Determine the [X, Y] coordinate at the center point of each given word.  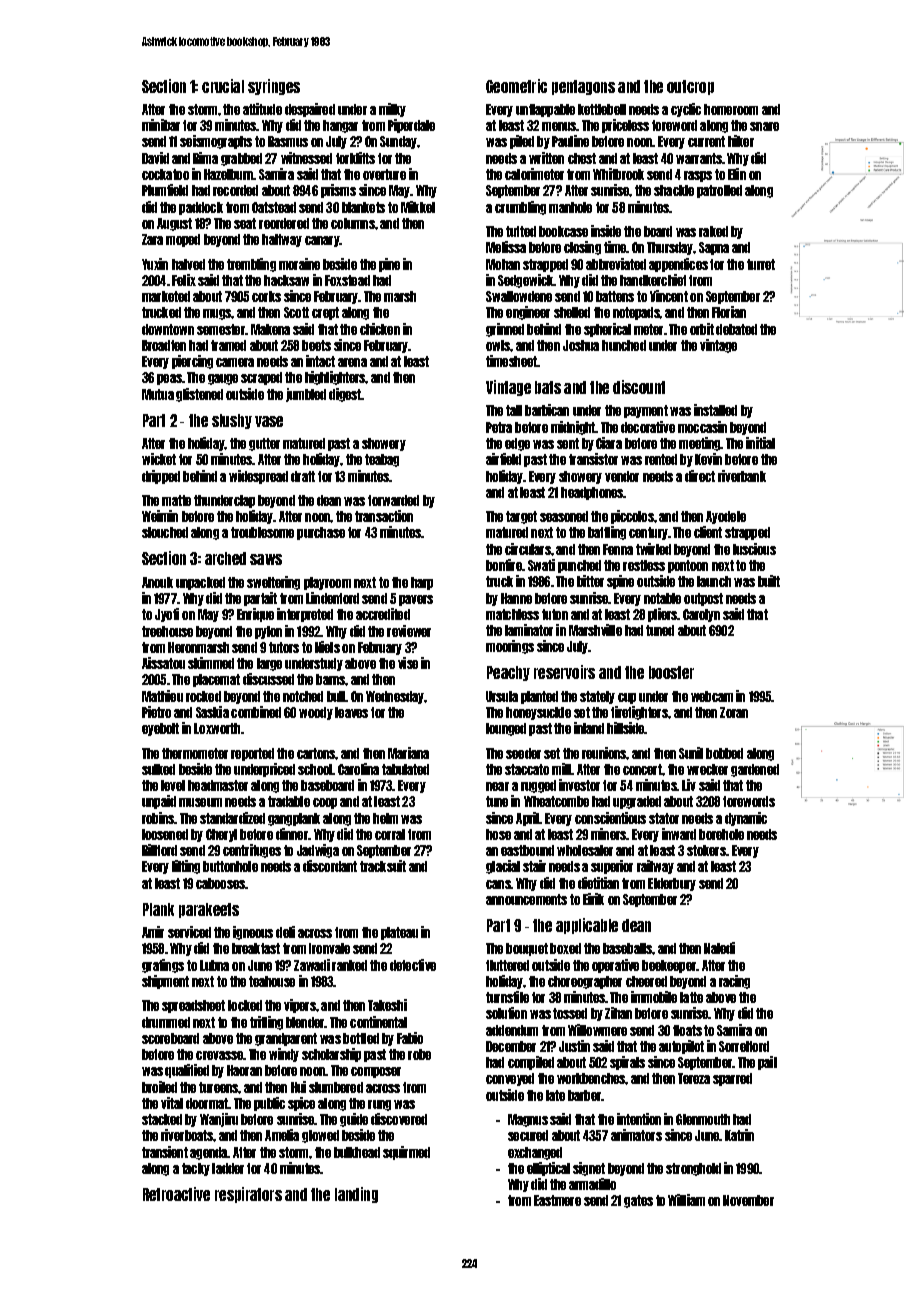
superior [612, 867]
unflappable [545, 110]
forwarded [393, 500]
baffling [607, 533]
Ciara [609, 443]
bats [548, 387]
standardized [232, 818]
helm [385, 818]
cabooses [220, 883]
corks [266, 296]
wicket [159, 459]
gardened [755, 770]
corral [390, 834]
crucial [223, 86]
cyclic [686, 110]
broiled [159, 1087]
